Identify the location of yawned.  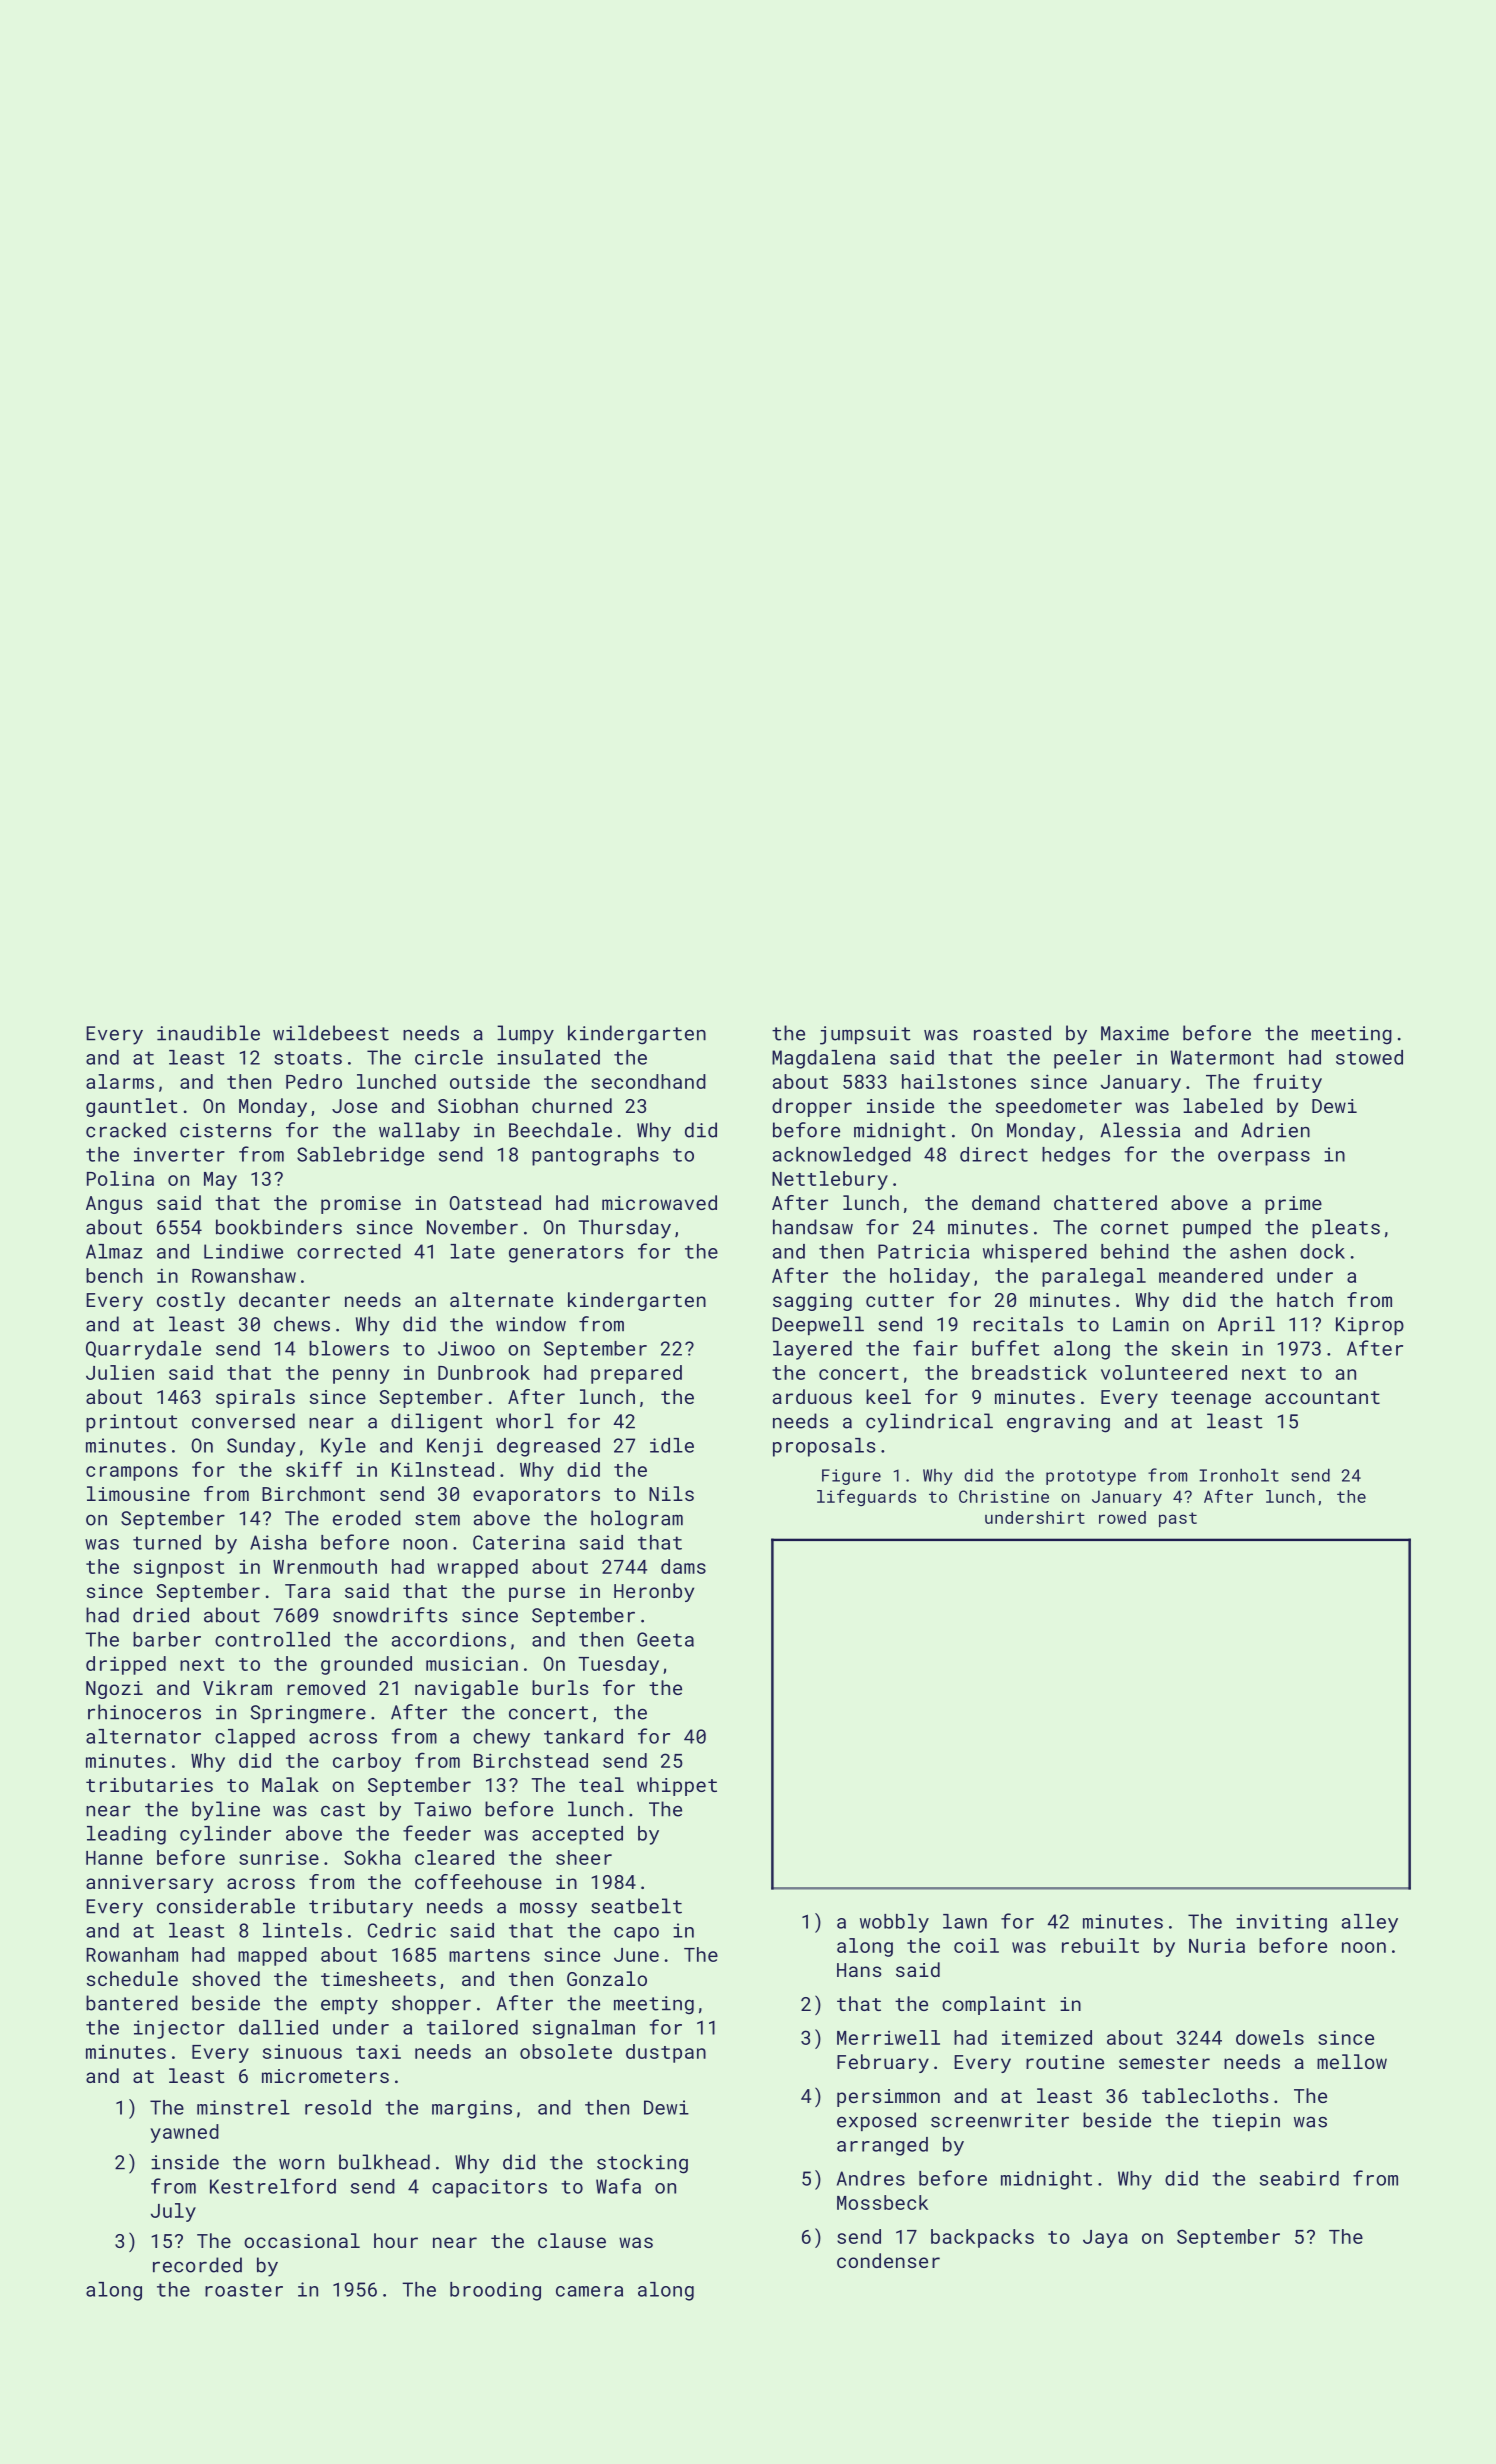
(184, 2133).
